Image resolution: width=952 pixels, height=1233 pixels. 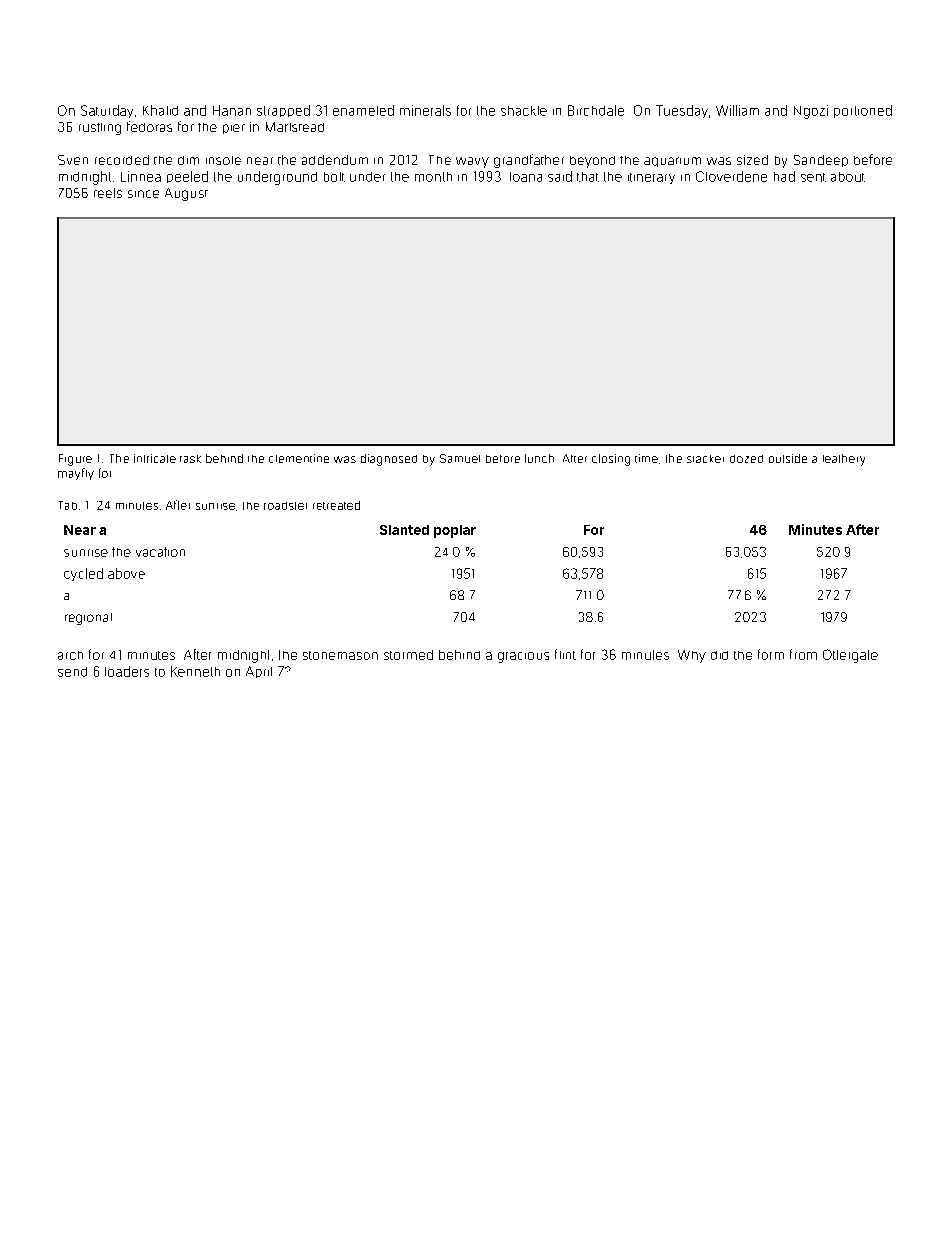 I want to click on said, so click(x=560, y=176).
